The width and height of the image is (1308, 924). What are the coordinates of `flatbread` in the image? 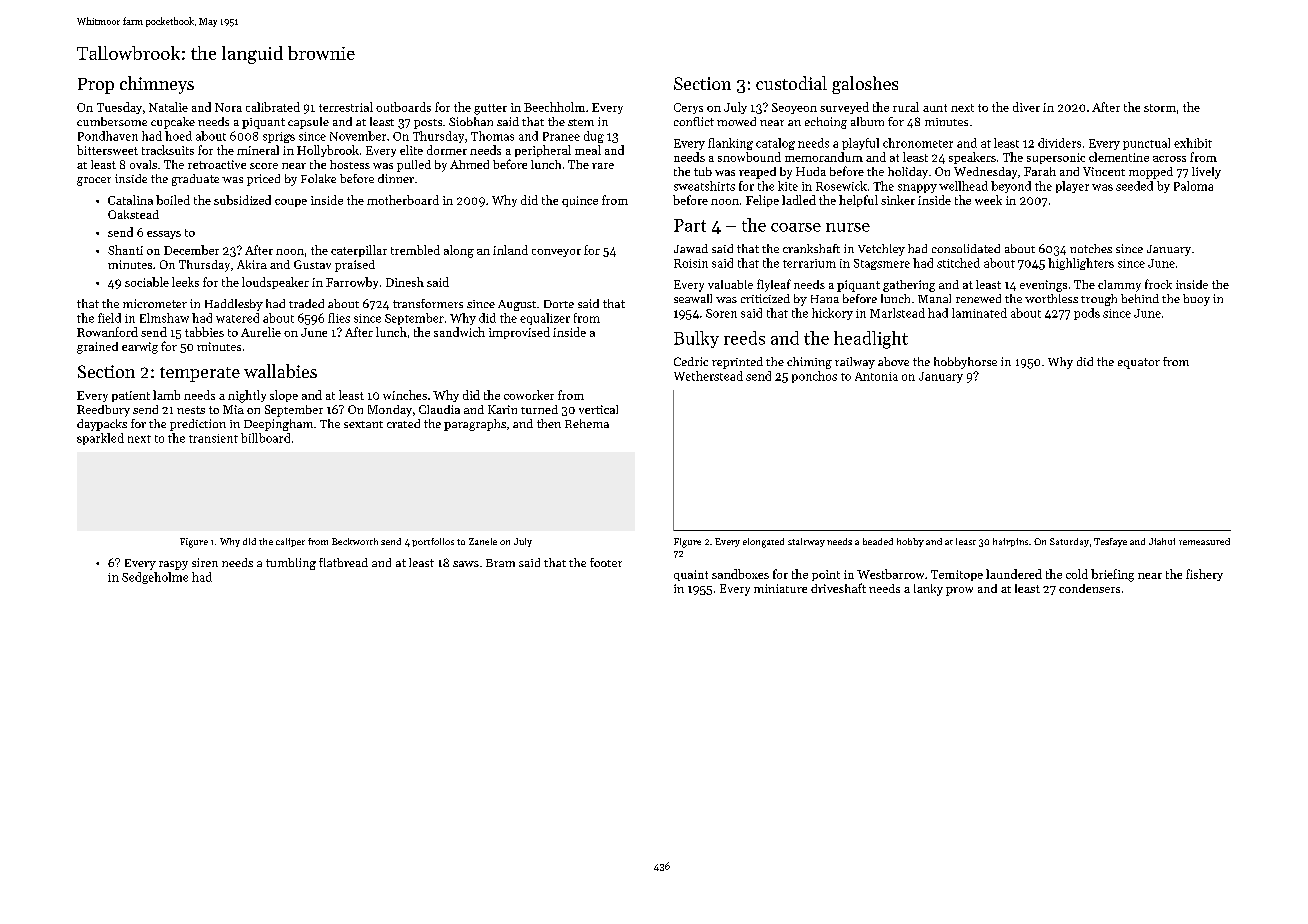 It's located at (343, 562).
